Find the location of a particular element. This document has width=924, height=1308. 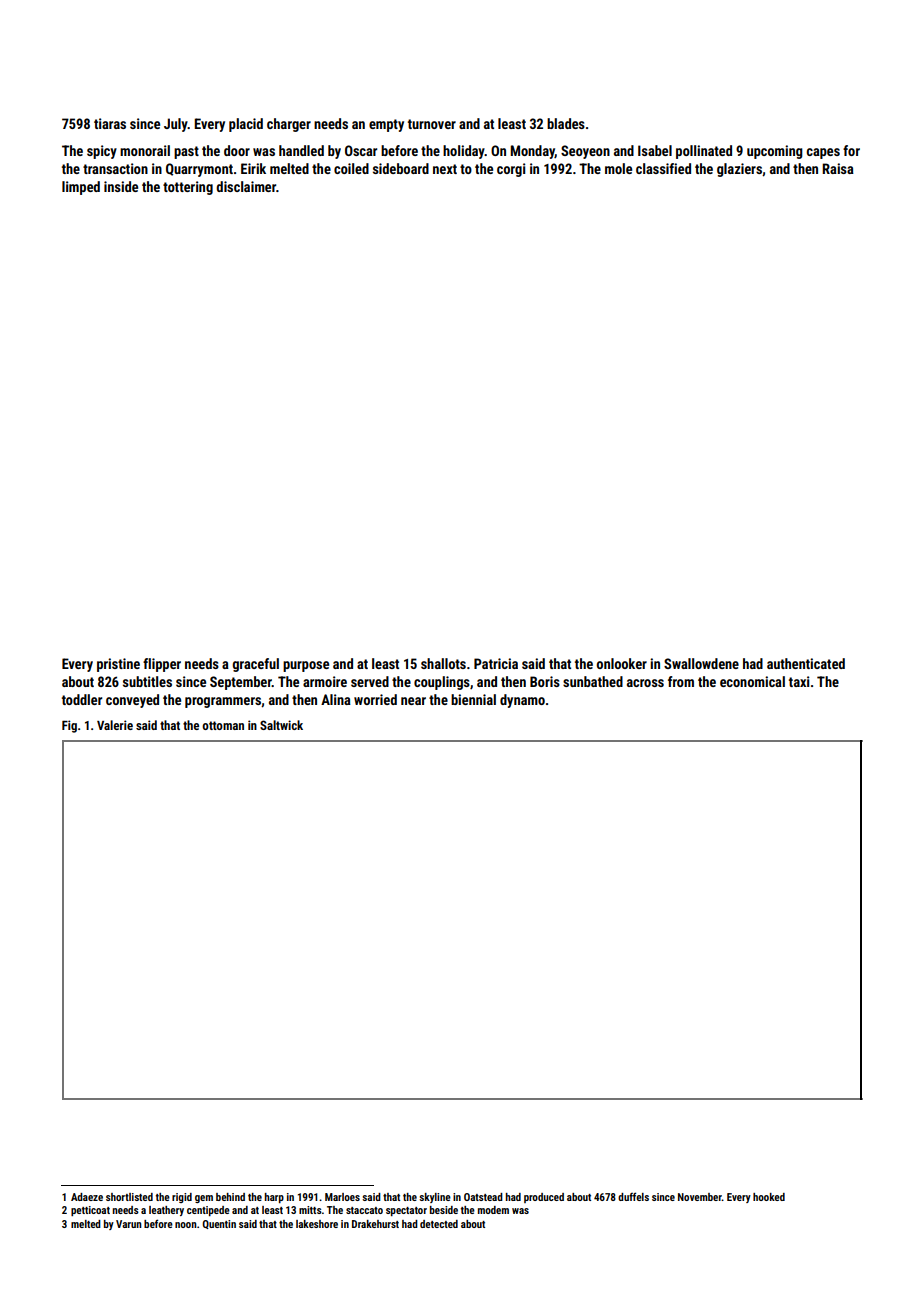

tottering is located at coordinates (188, 188).
